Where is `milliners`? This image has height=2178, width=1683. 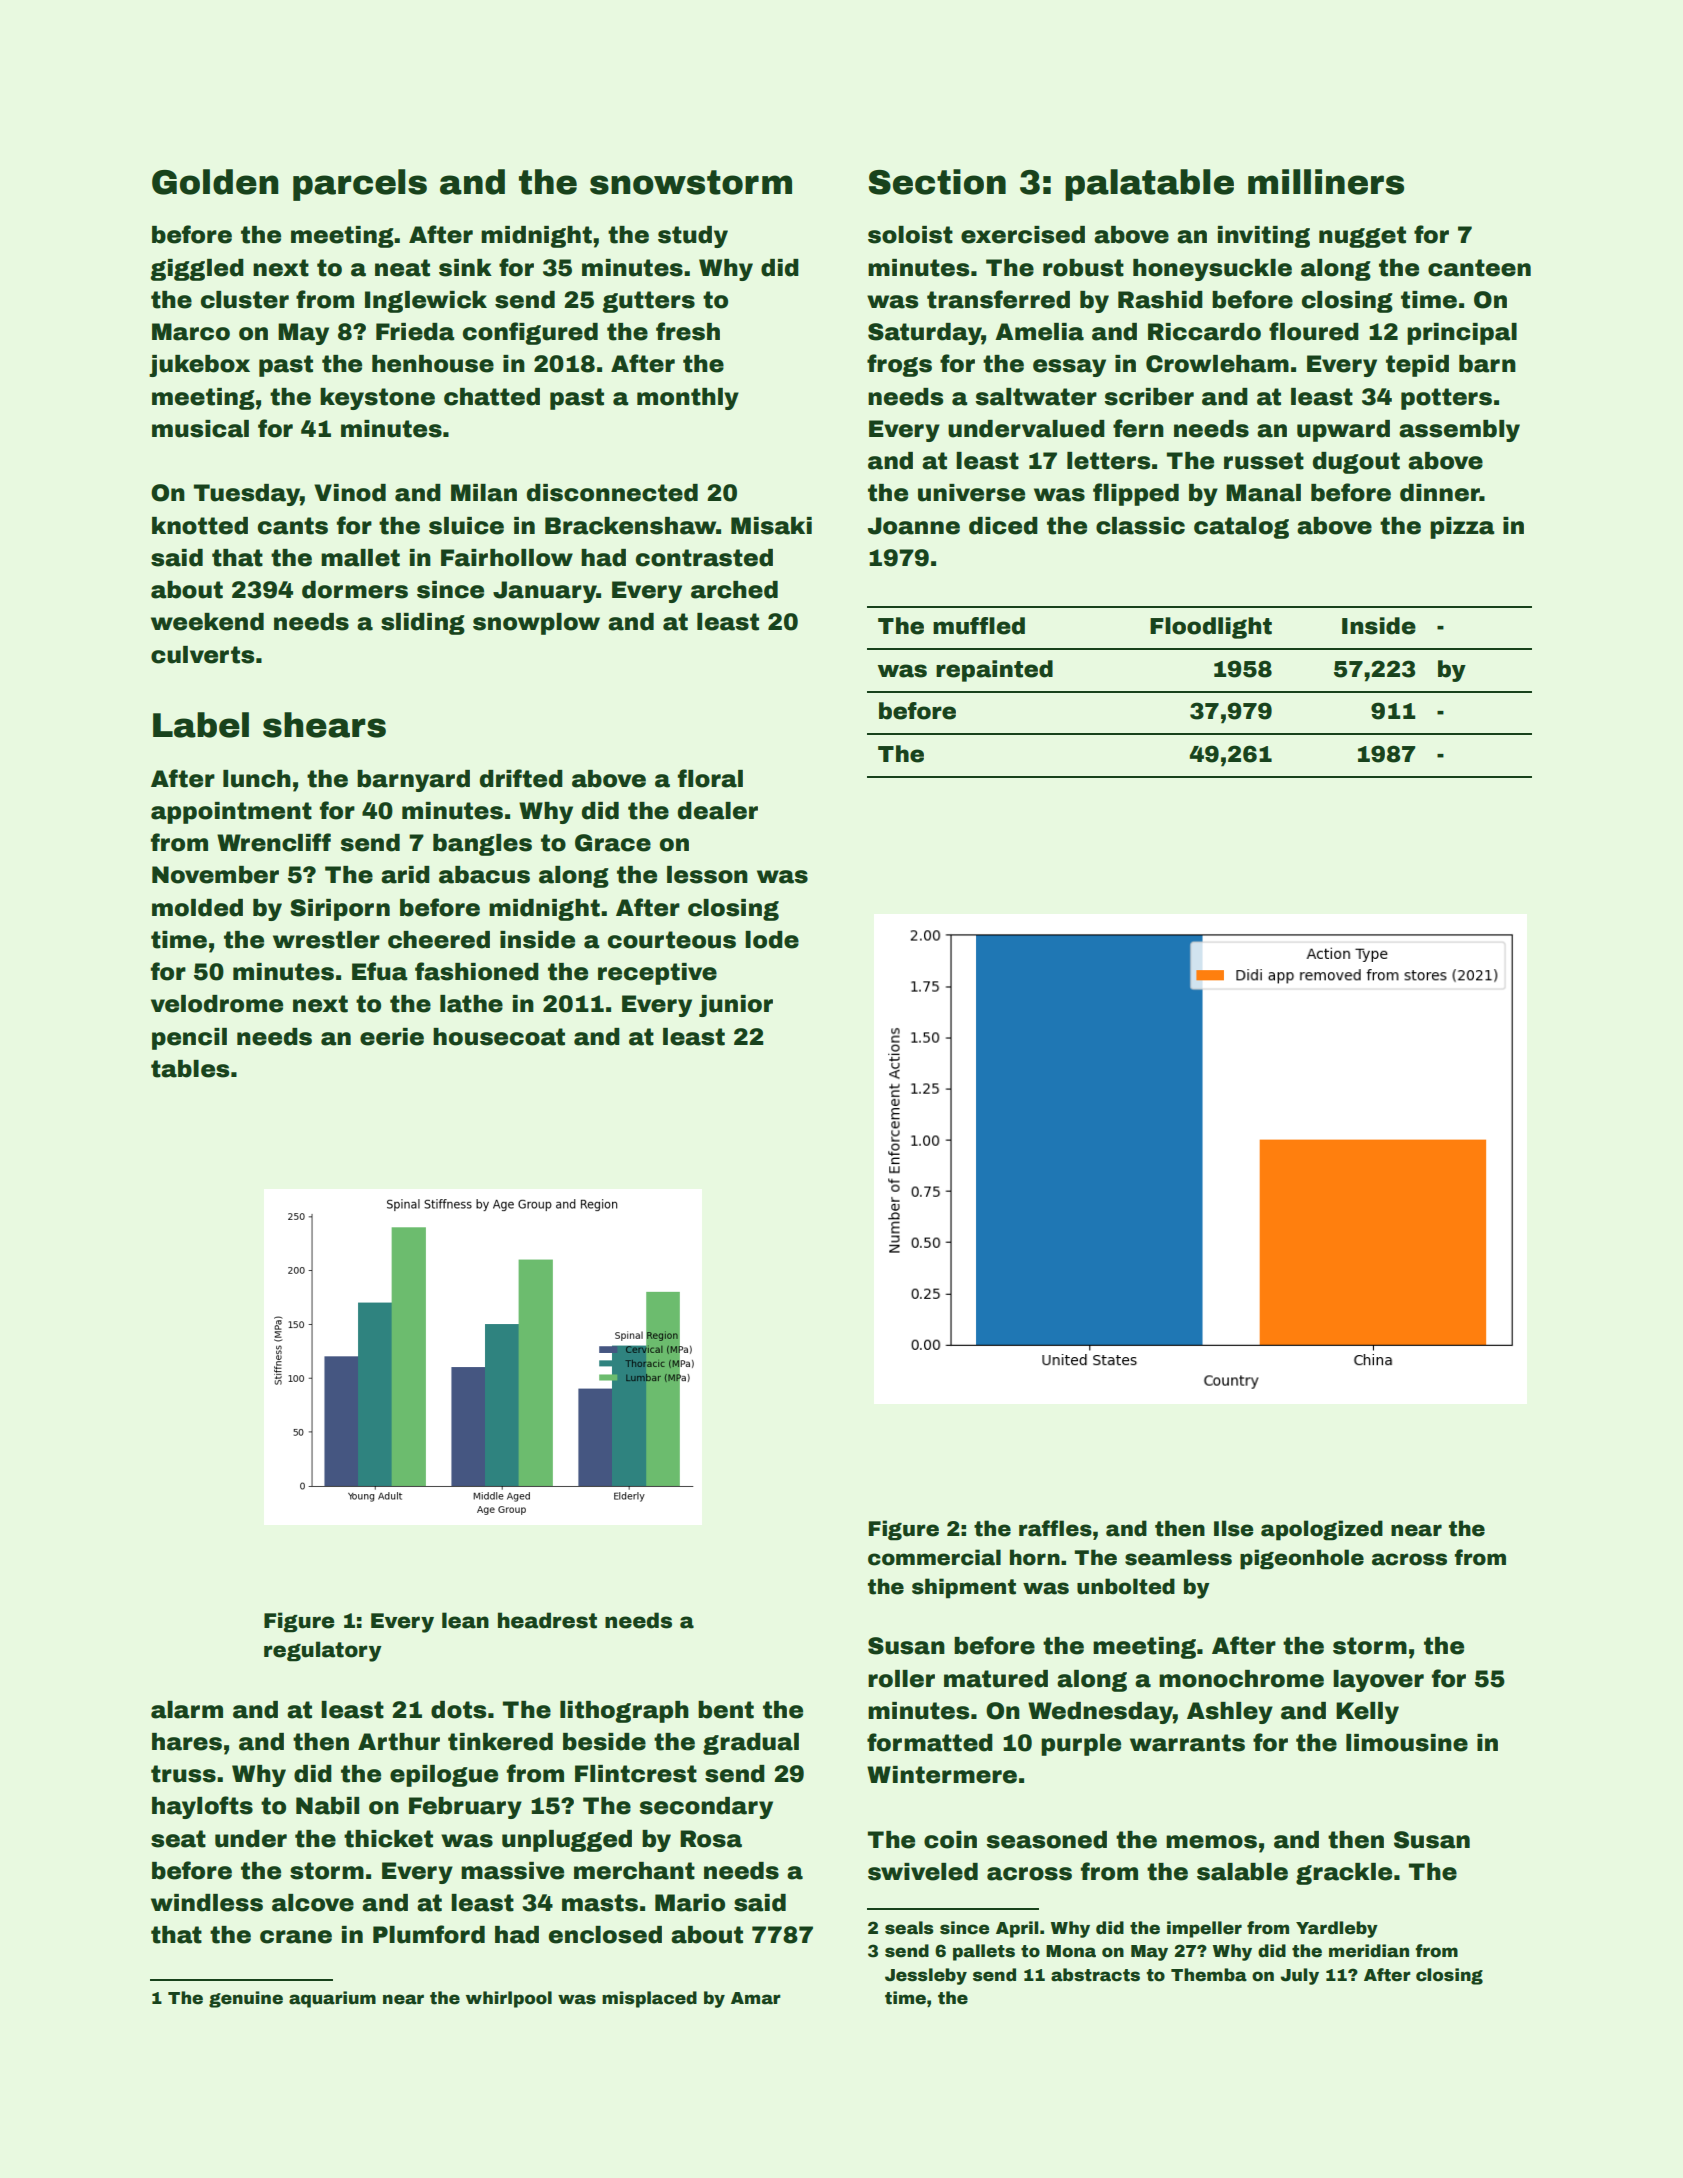 milliners is located at coordinates (1326, 182).
